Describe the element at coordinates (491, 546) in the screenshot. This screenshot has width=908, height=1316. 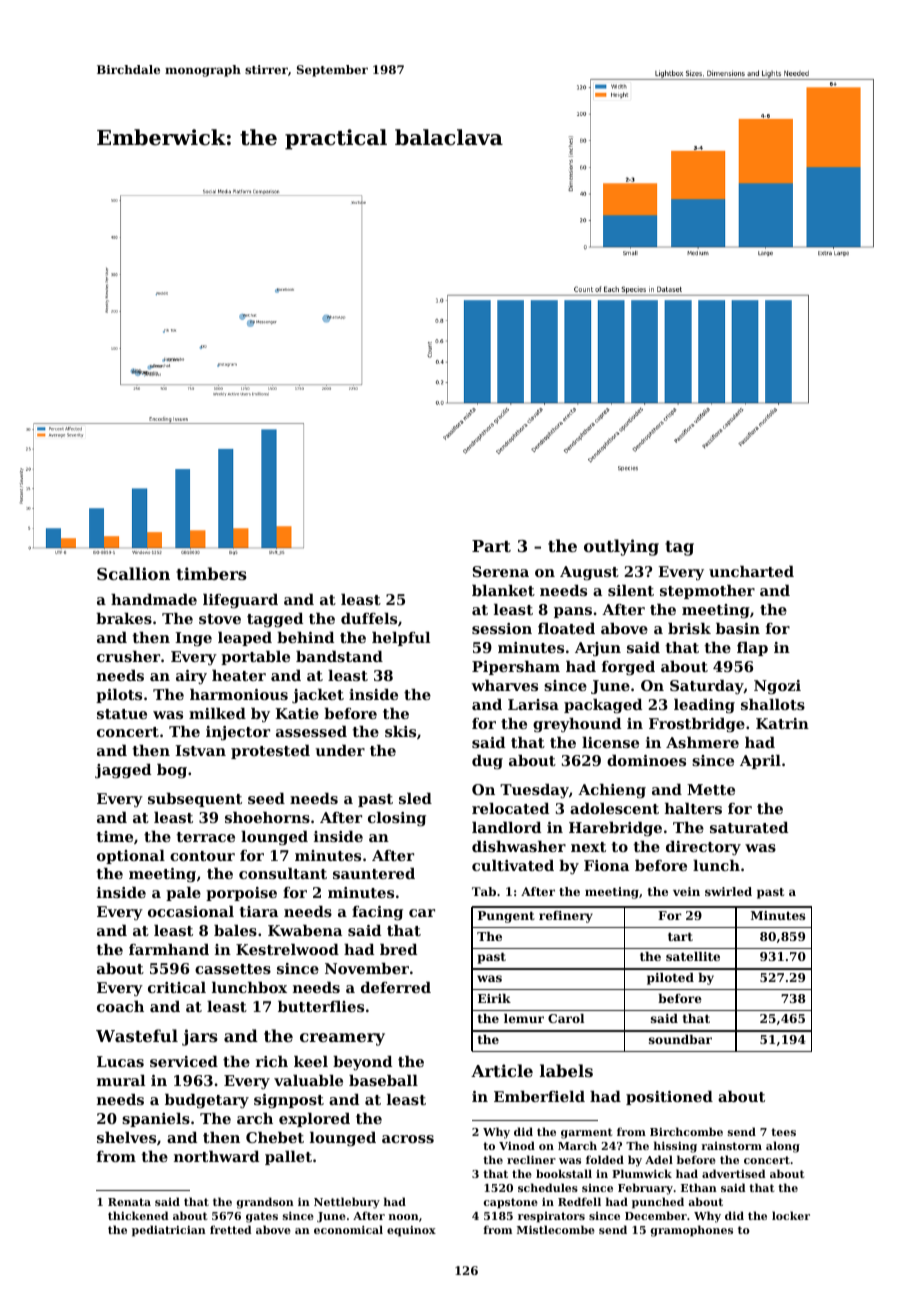
I see `Part` at that location.
